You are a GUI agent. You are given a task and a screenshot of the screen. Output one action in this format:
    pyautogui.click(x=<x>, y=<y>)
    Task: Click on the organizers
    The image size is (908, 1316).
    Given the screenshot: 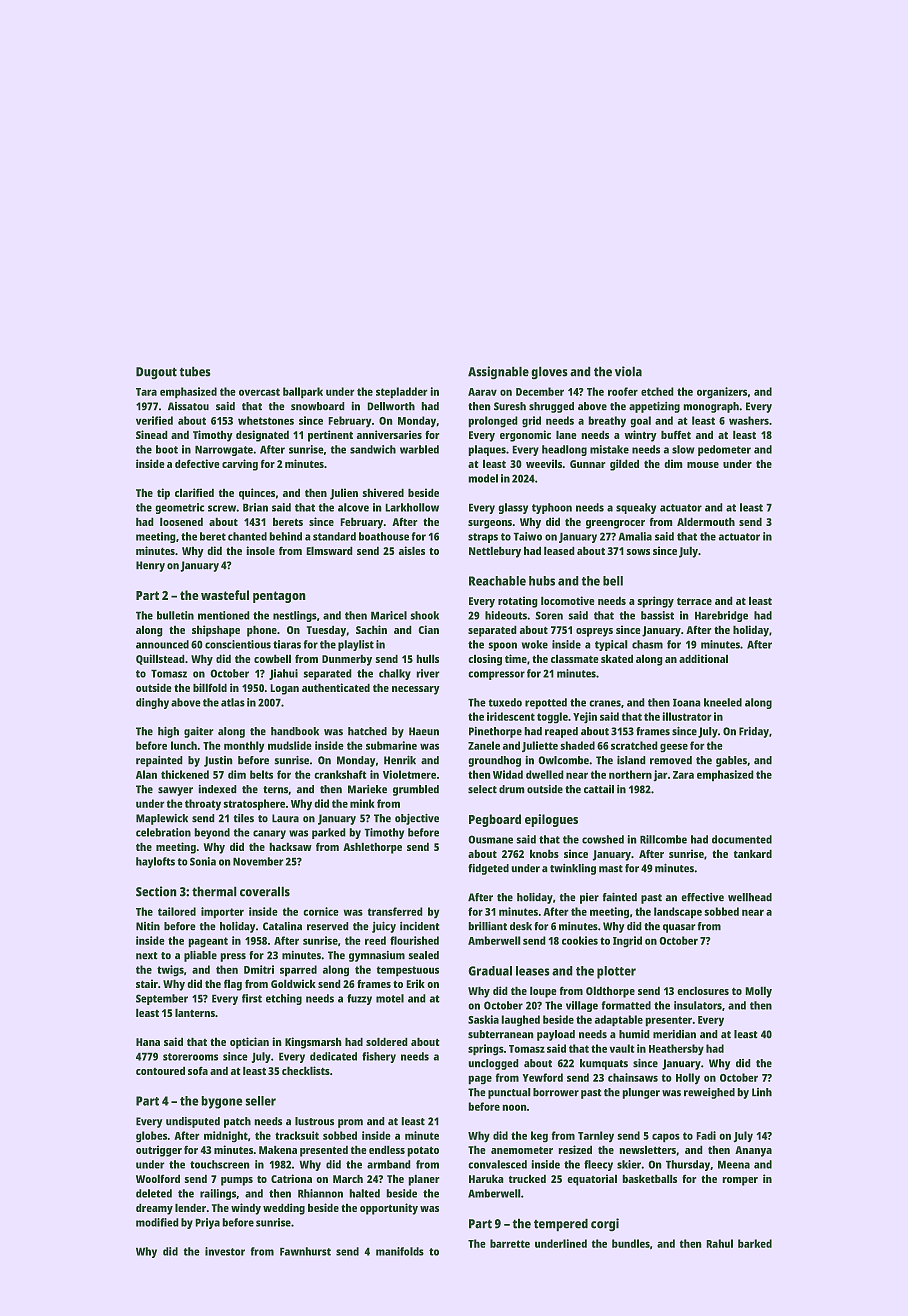 What is the action you would take?
    pyautogui.click(x=722, y=392)
